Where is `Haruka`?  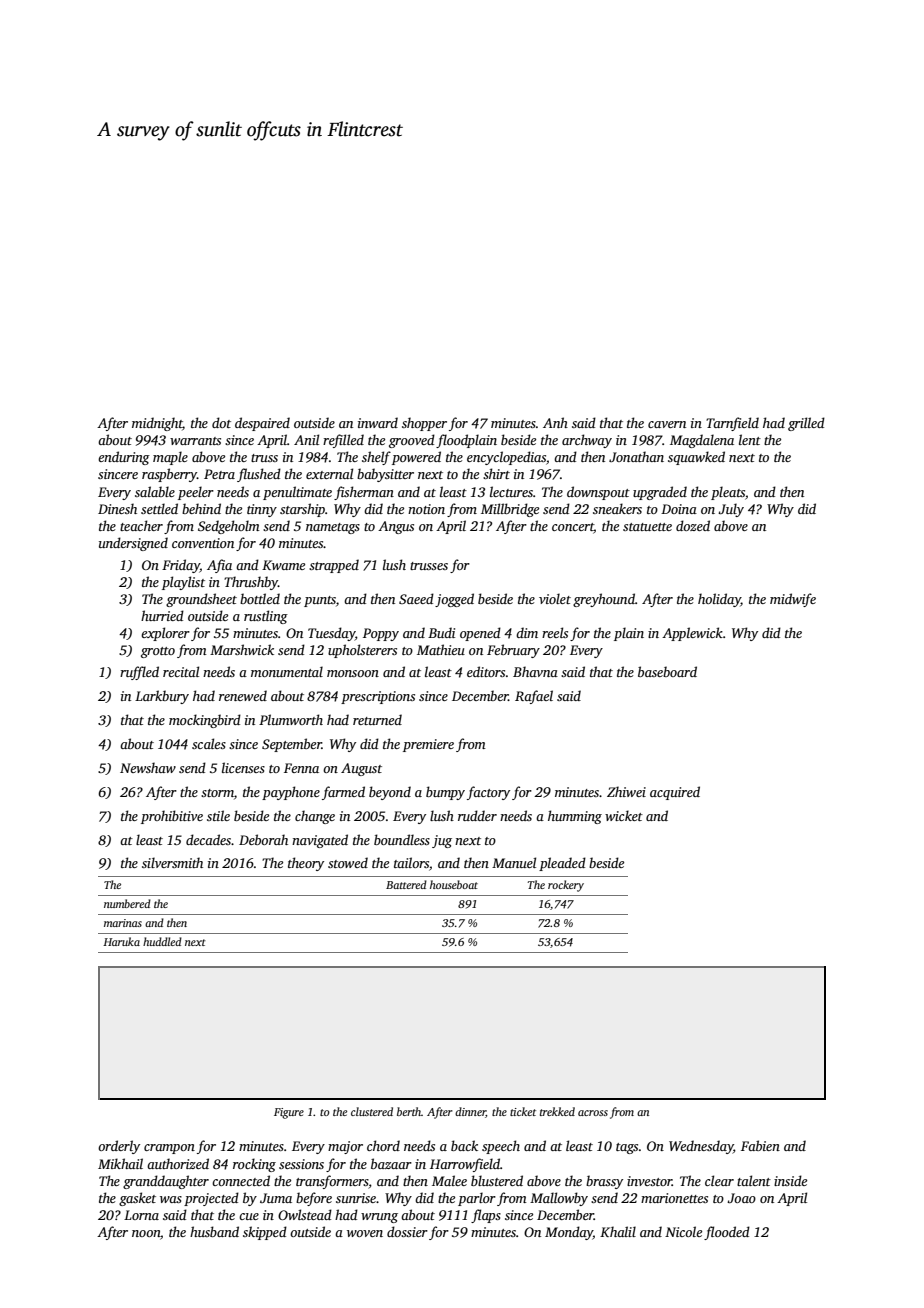
Haruka is located at coordinates (121, 941).
